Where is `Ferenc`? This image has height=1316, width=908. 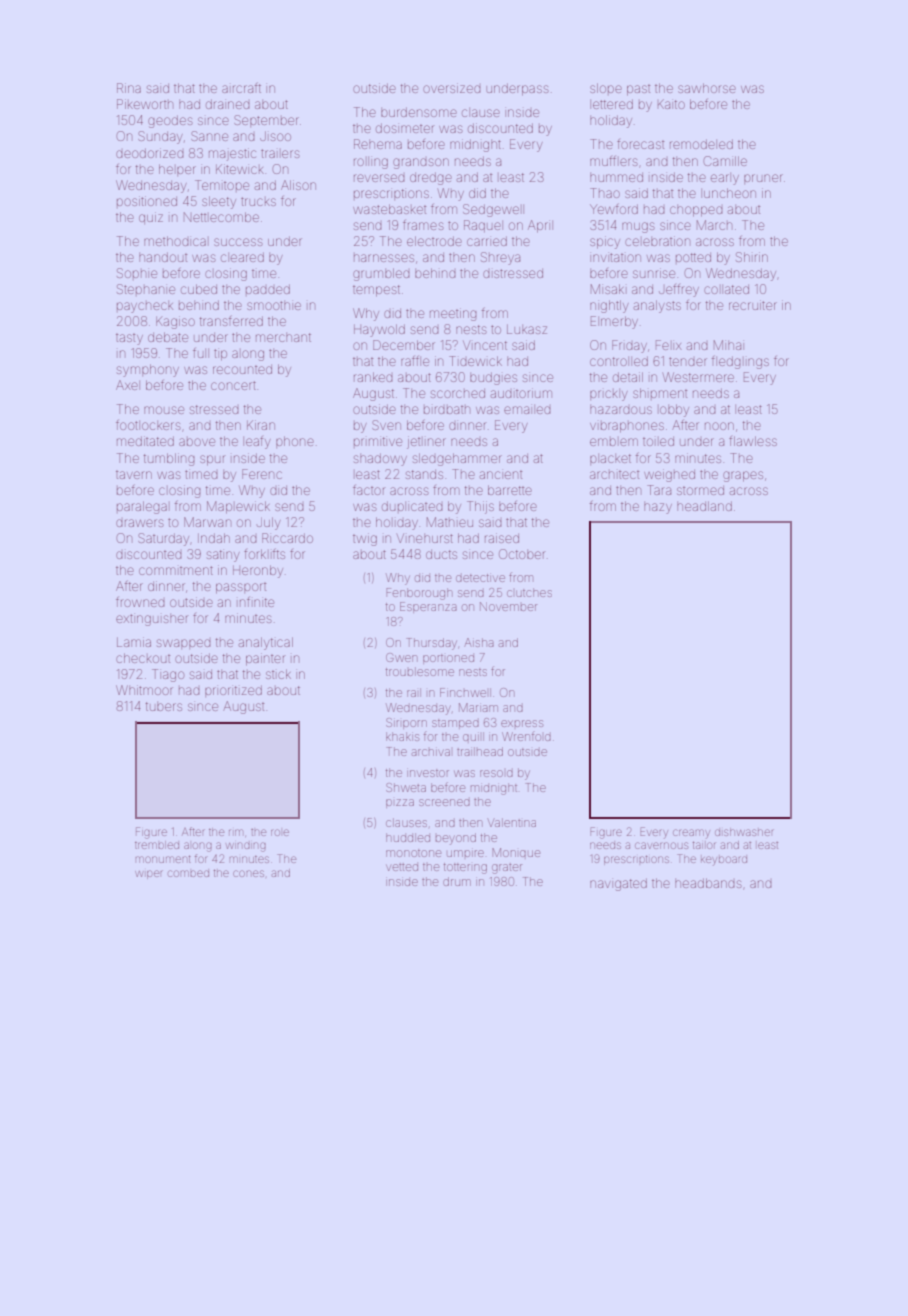 Ferenc is located at coordinates (262, 474).
